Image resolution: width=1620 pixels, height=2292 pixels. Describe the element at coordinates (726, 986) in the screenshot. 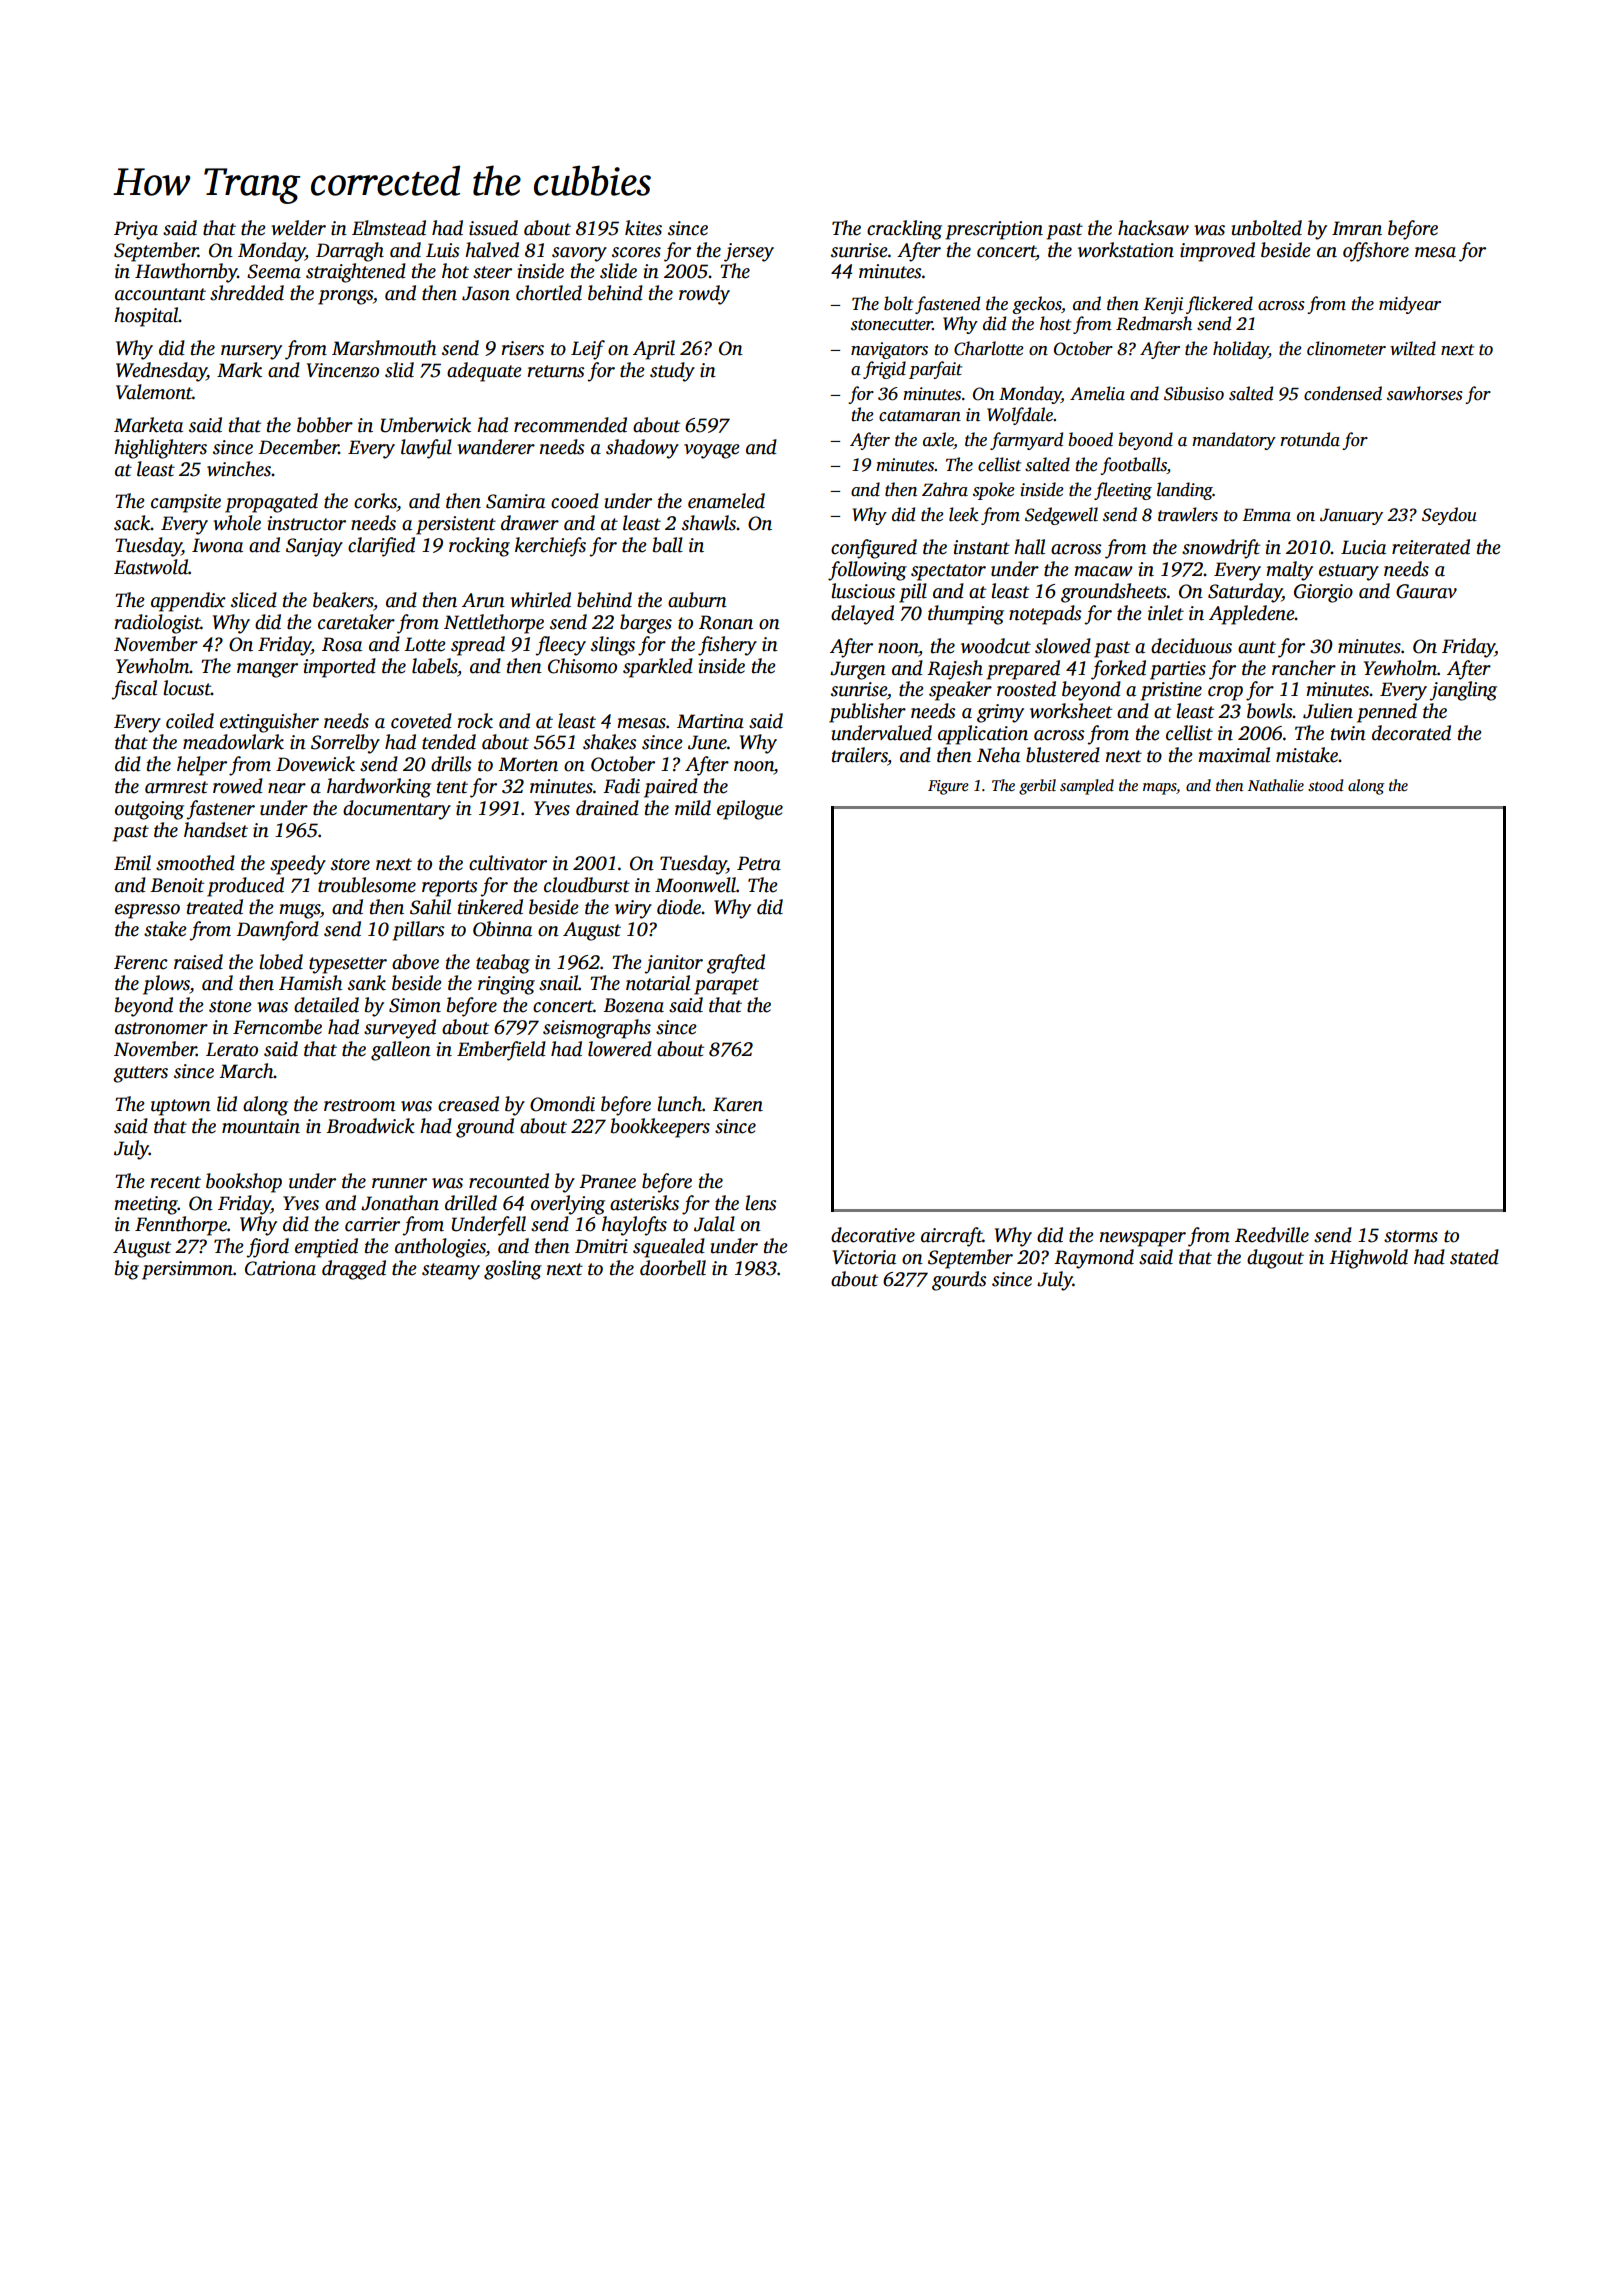

I see `parapet` at that location.
